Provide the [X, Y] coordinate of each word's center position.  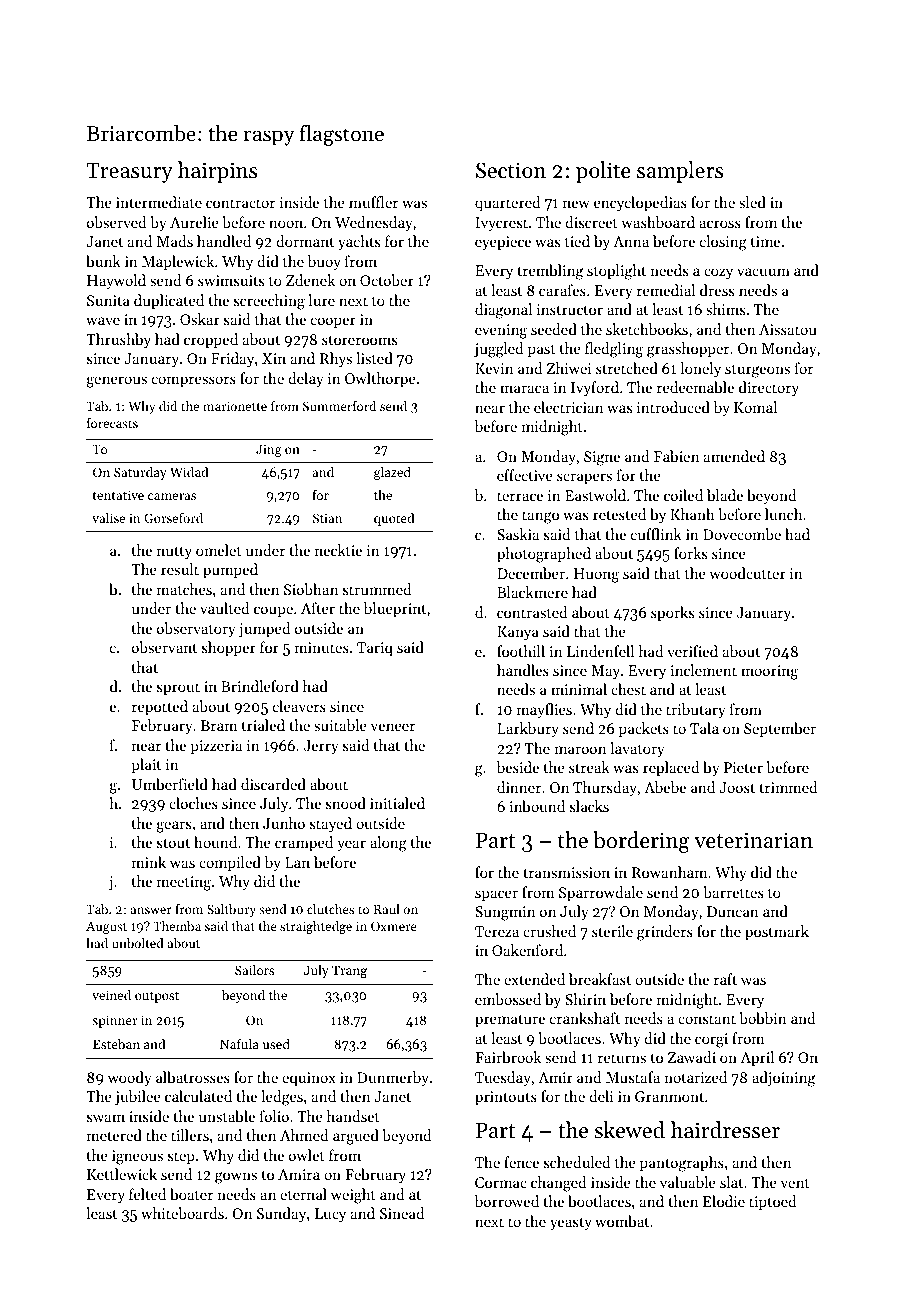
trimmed [788, 787]
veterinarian [753, 840]
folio [274, 1116]
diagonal [503, 311]
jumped [265, 629]
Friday [232, 360]
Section [511, 170]
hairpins [217, 172]
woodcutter [747, 573]
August [106, 928]
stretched [627, 368]
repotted [160, 707]
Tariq [375, 649]
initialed [397, 803]
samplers [680, 172]
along [388, 844]
